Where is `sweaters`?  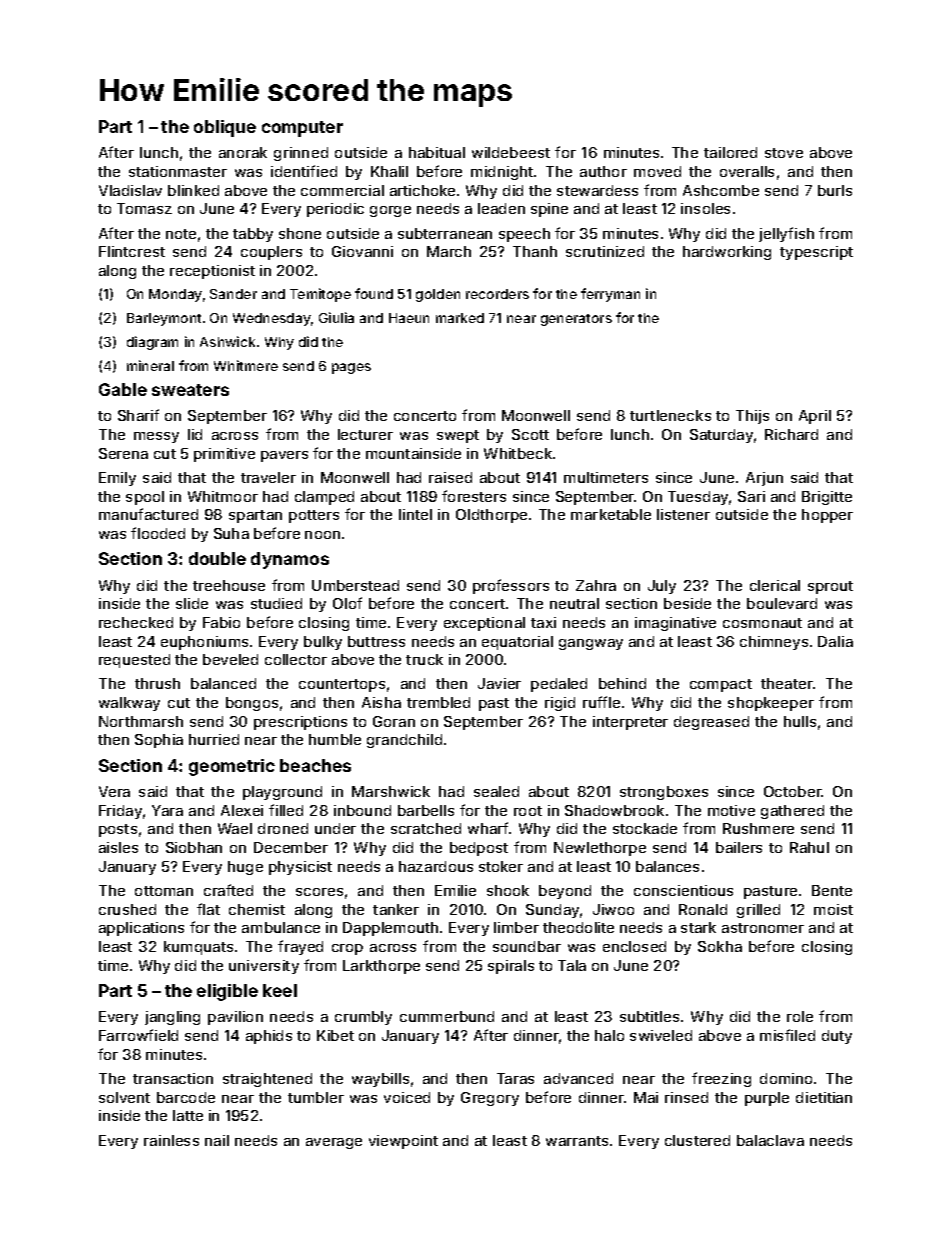
sweaters is located at coordinates (190, 390).
